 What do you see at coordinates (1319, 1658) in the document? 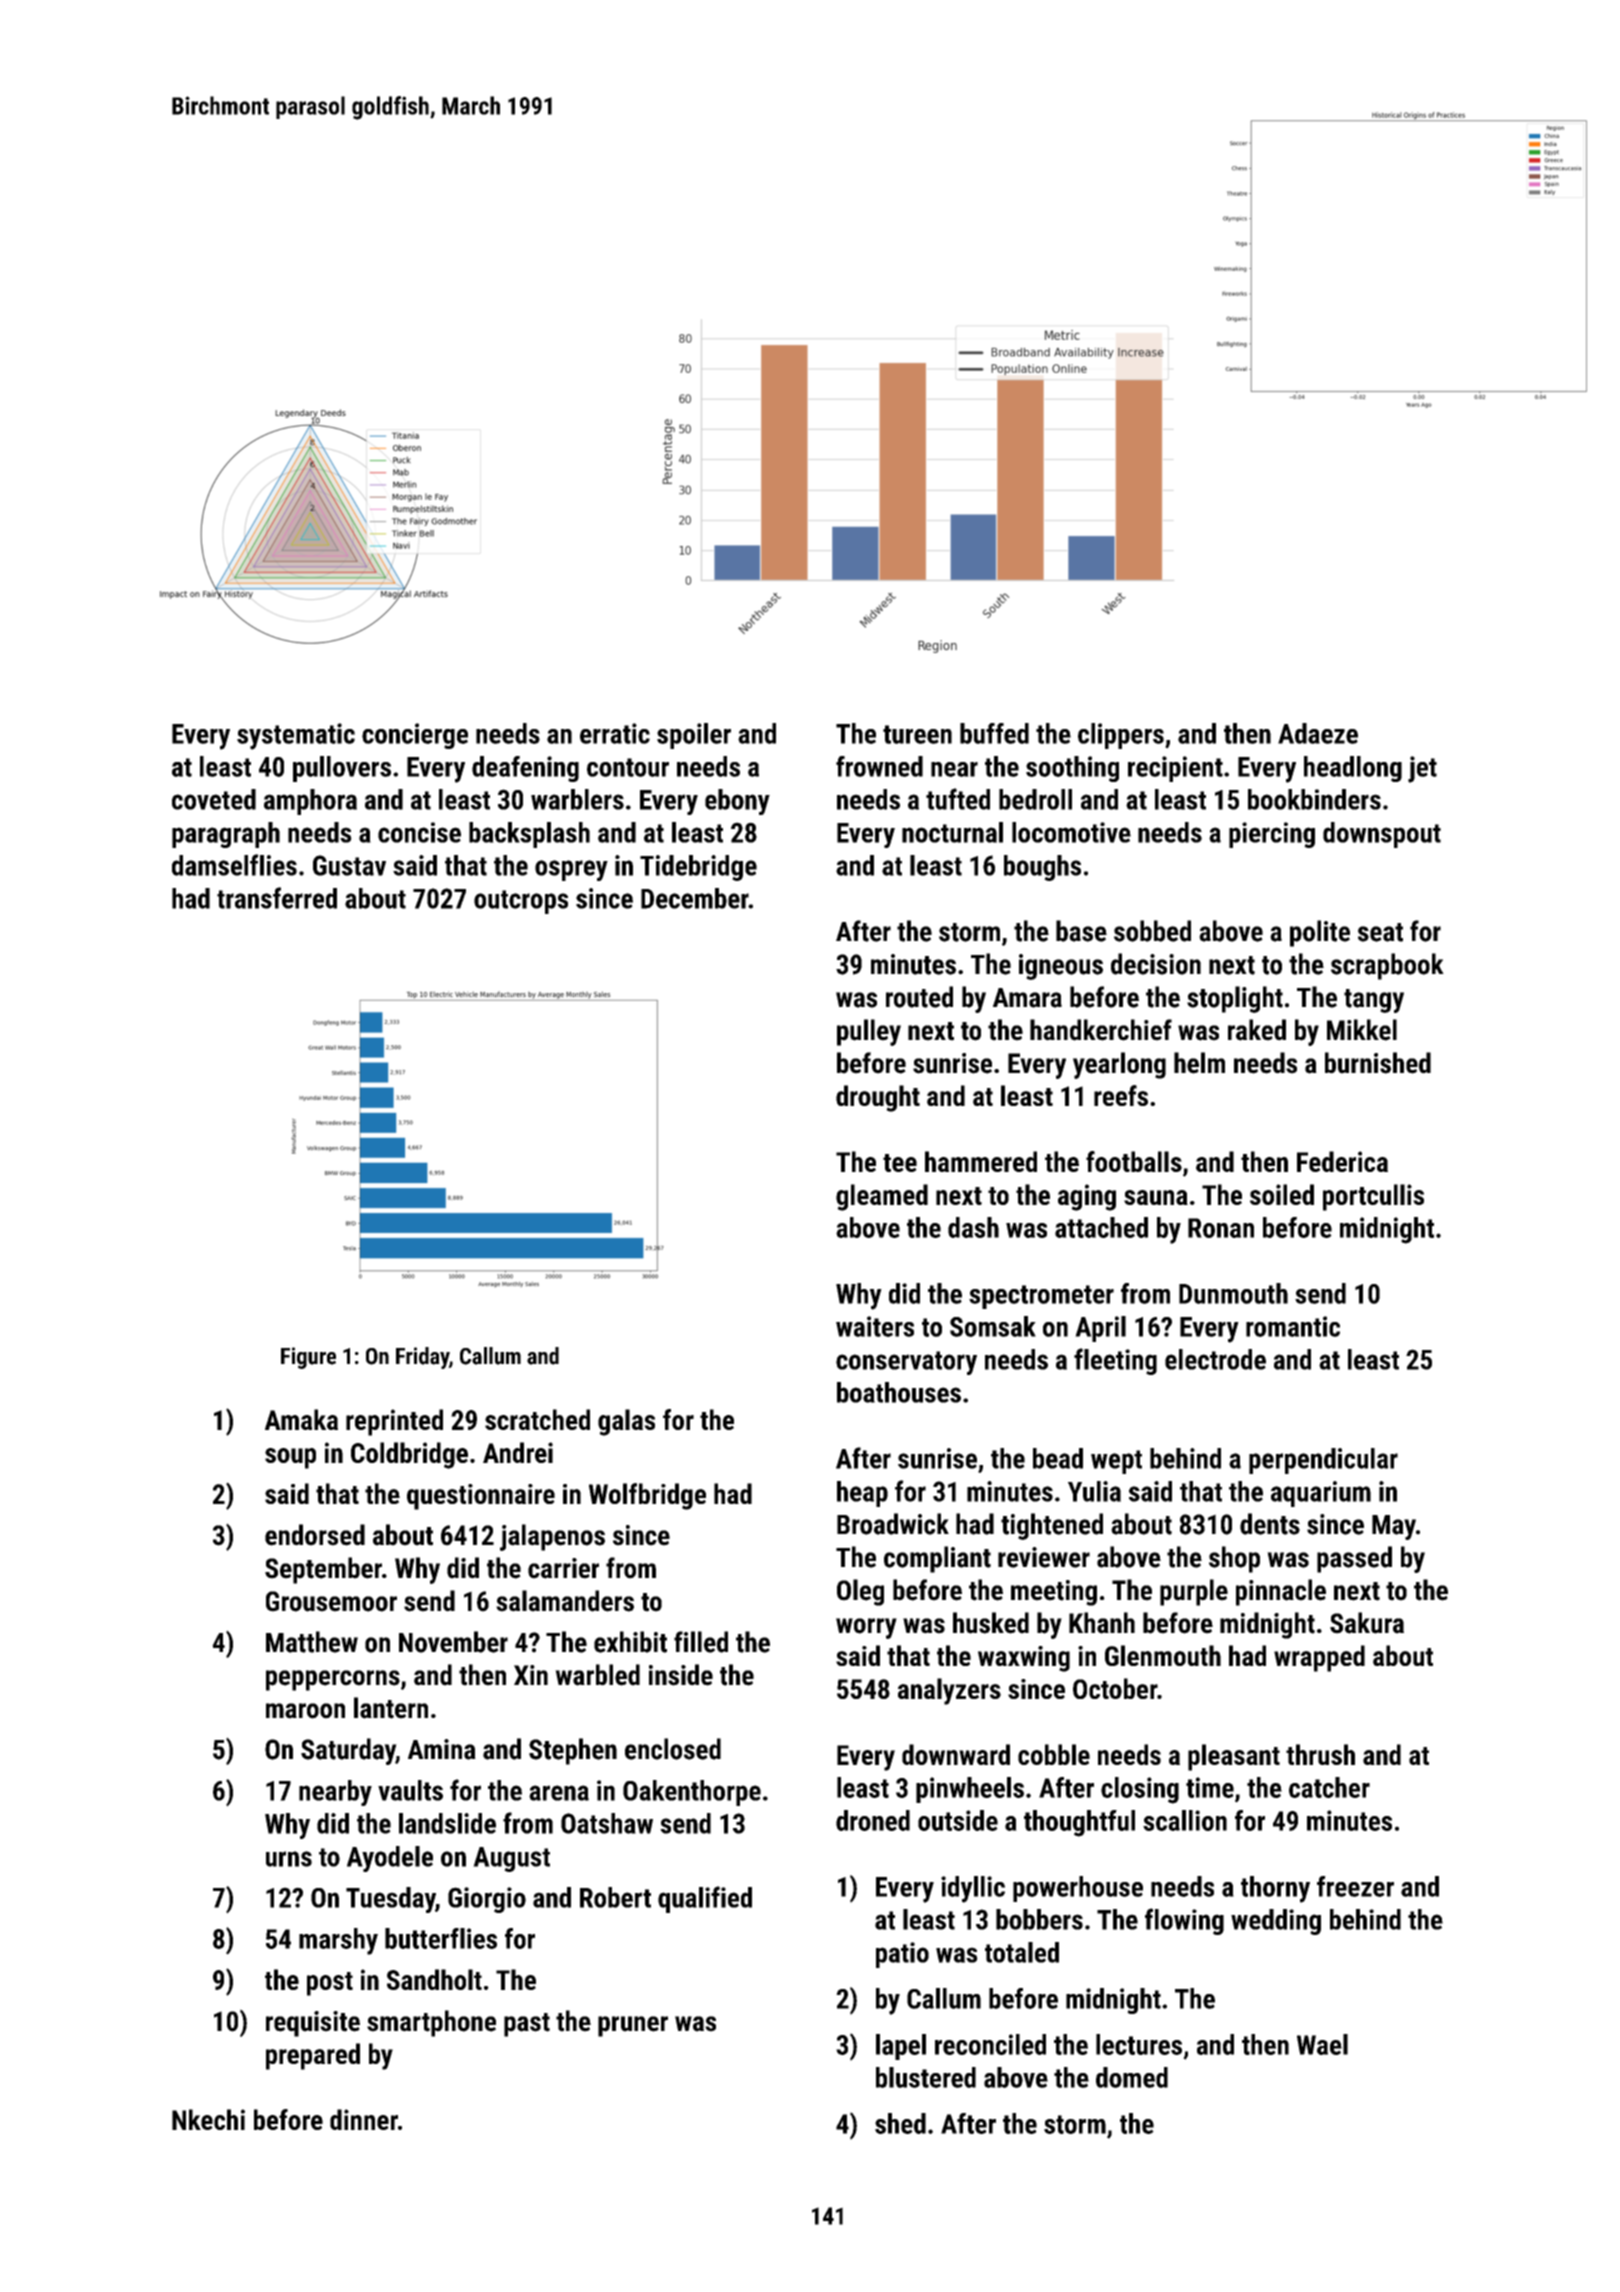
I see `wrapped` at bounding box center [1319, 1658].
